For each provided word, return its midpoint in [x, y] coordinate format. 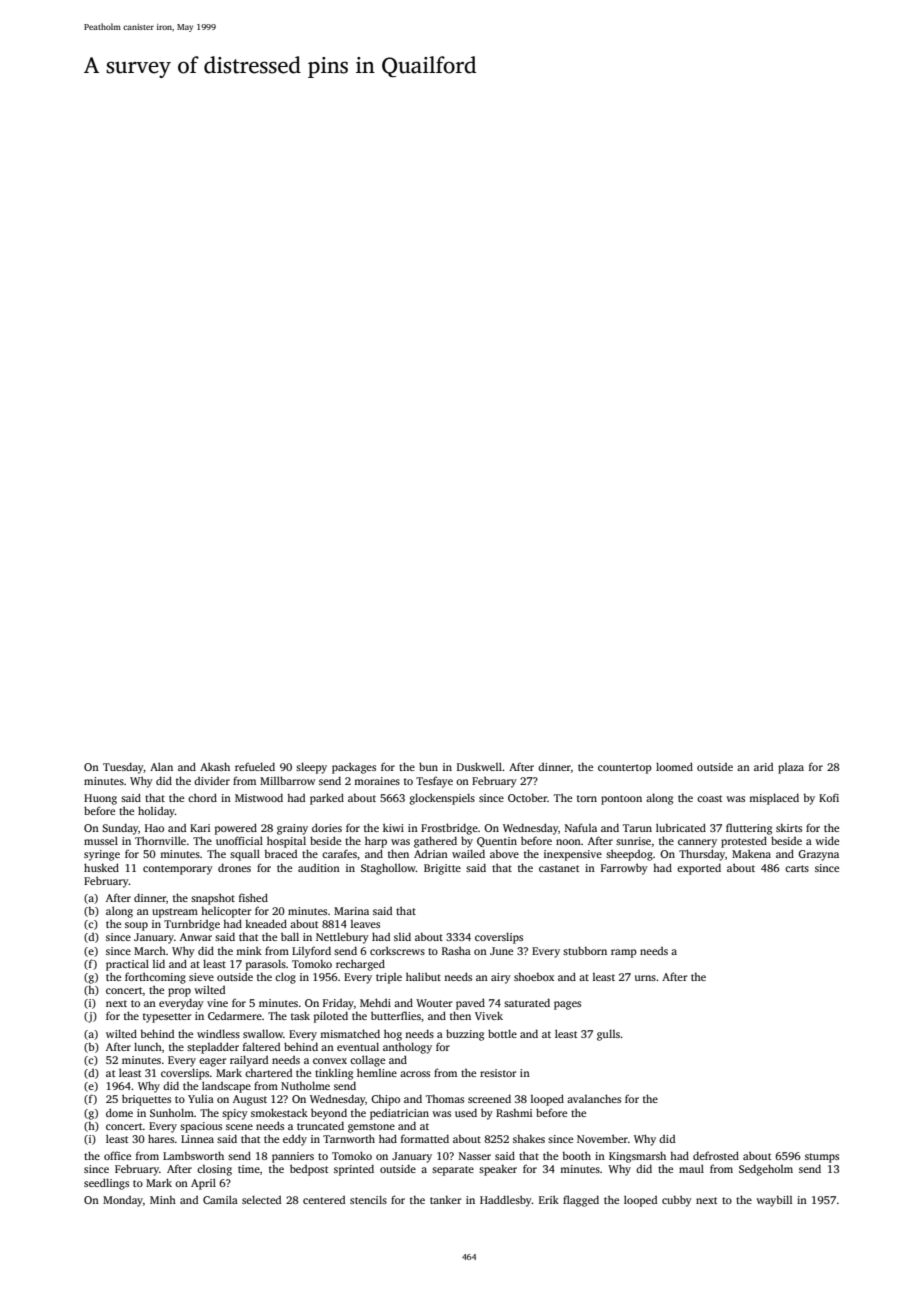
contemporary [178, 870]
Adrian [431, 854]
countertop [625, 769]
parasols [266, 965]
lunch [148, 1046]
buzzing [465, 1035]
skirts [789, 828]
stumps [822, 1158]
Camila [220, 1199]
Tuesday [123, 768]
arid [763, 767]
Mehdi [375, 1002]
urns [645, 978]
